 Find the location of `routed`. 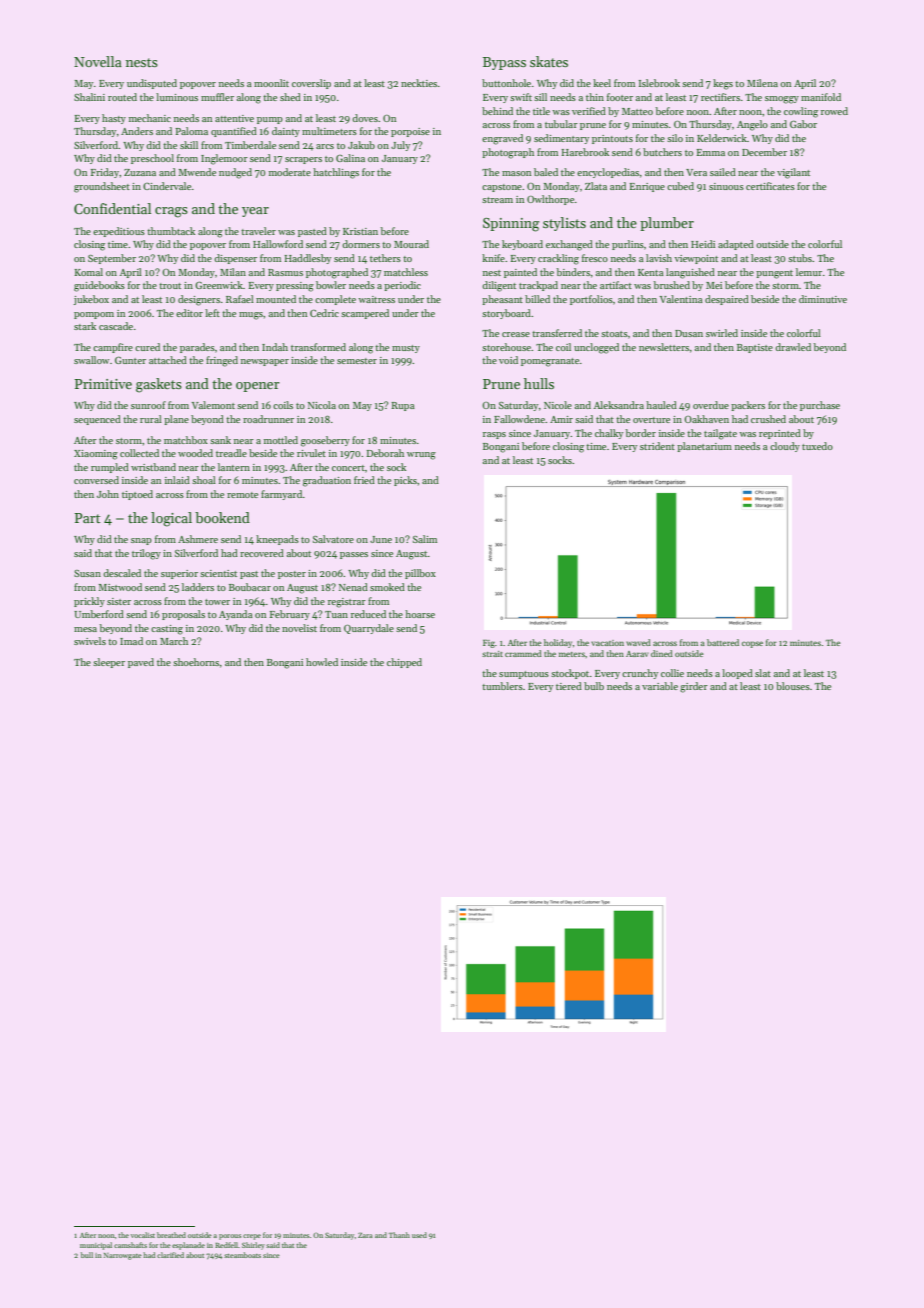

routed is located at coordinates (122, 97).
